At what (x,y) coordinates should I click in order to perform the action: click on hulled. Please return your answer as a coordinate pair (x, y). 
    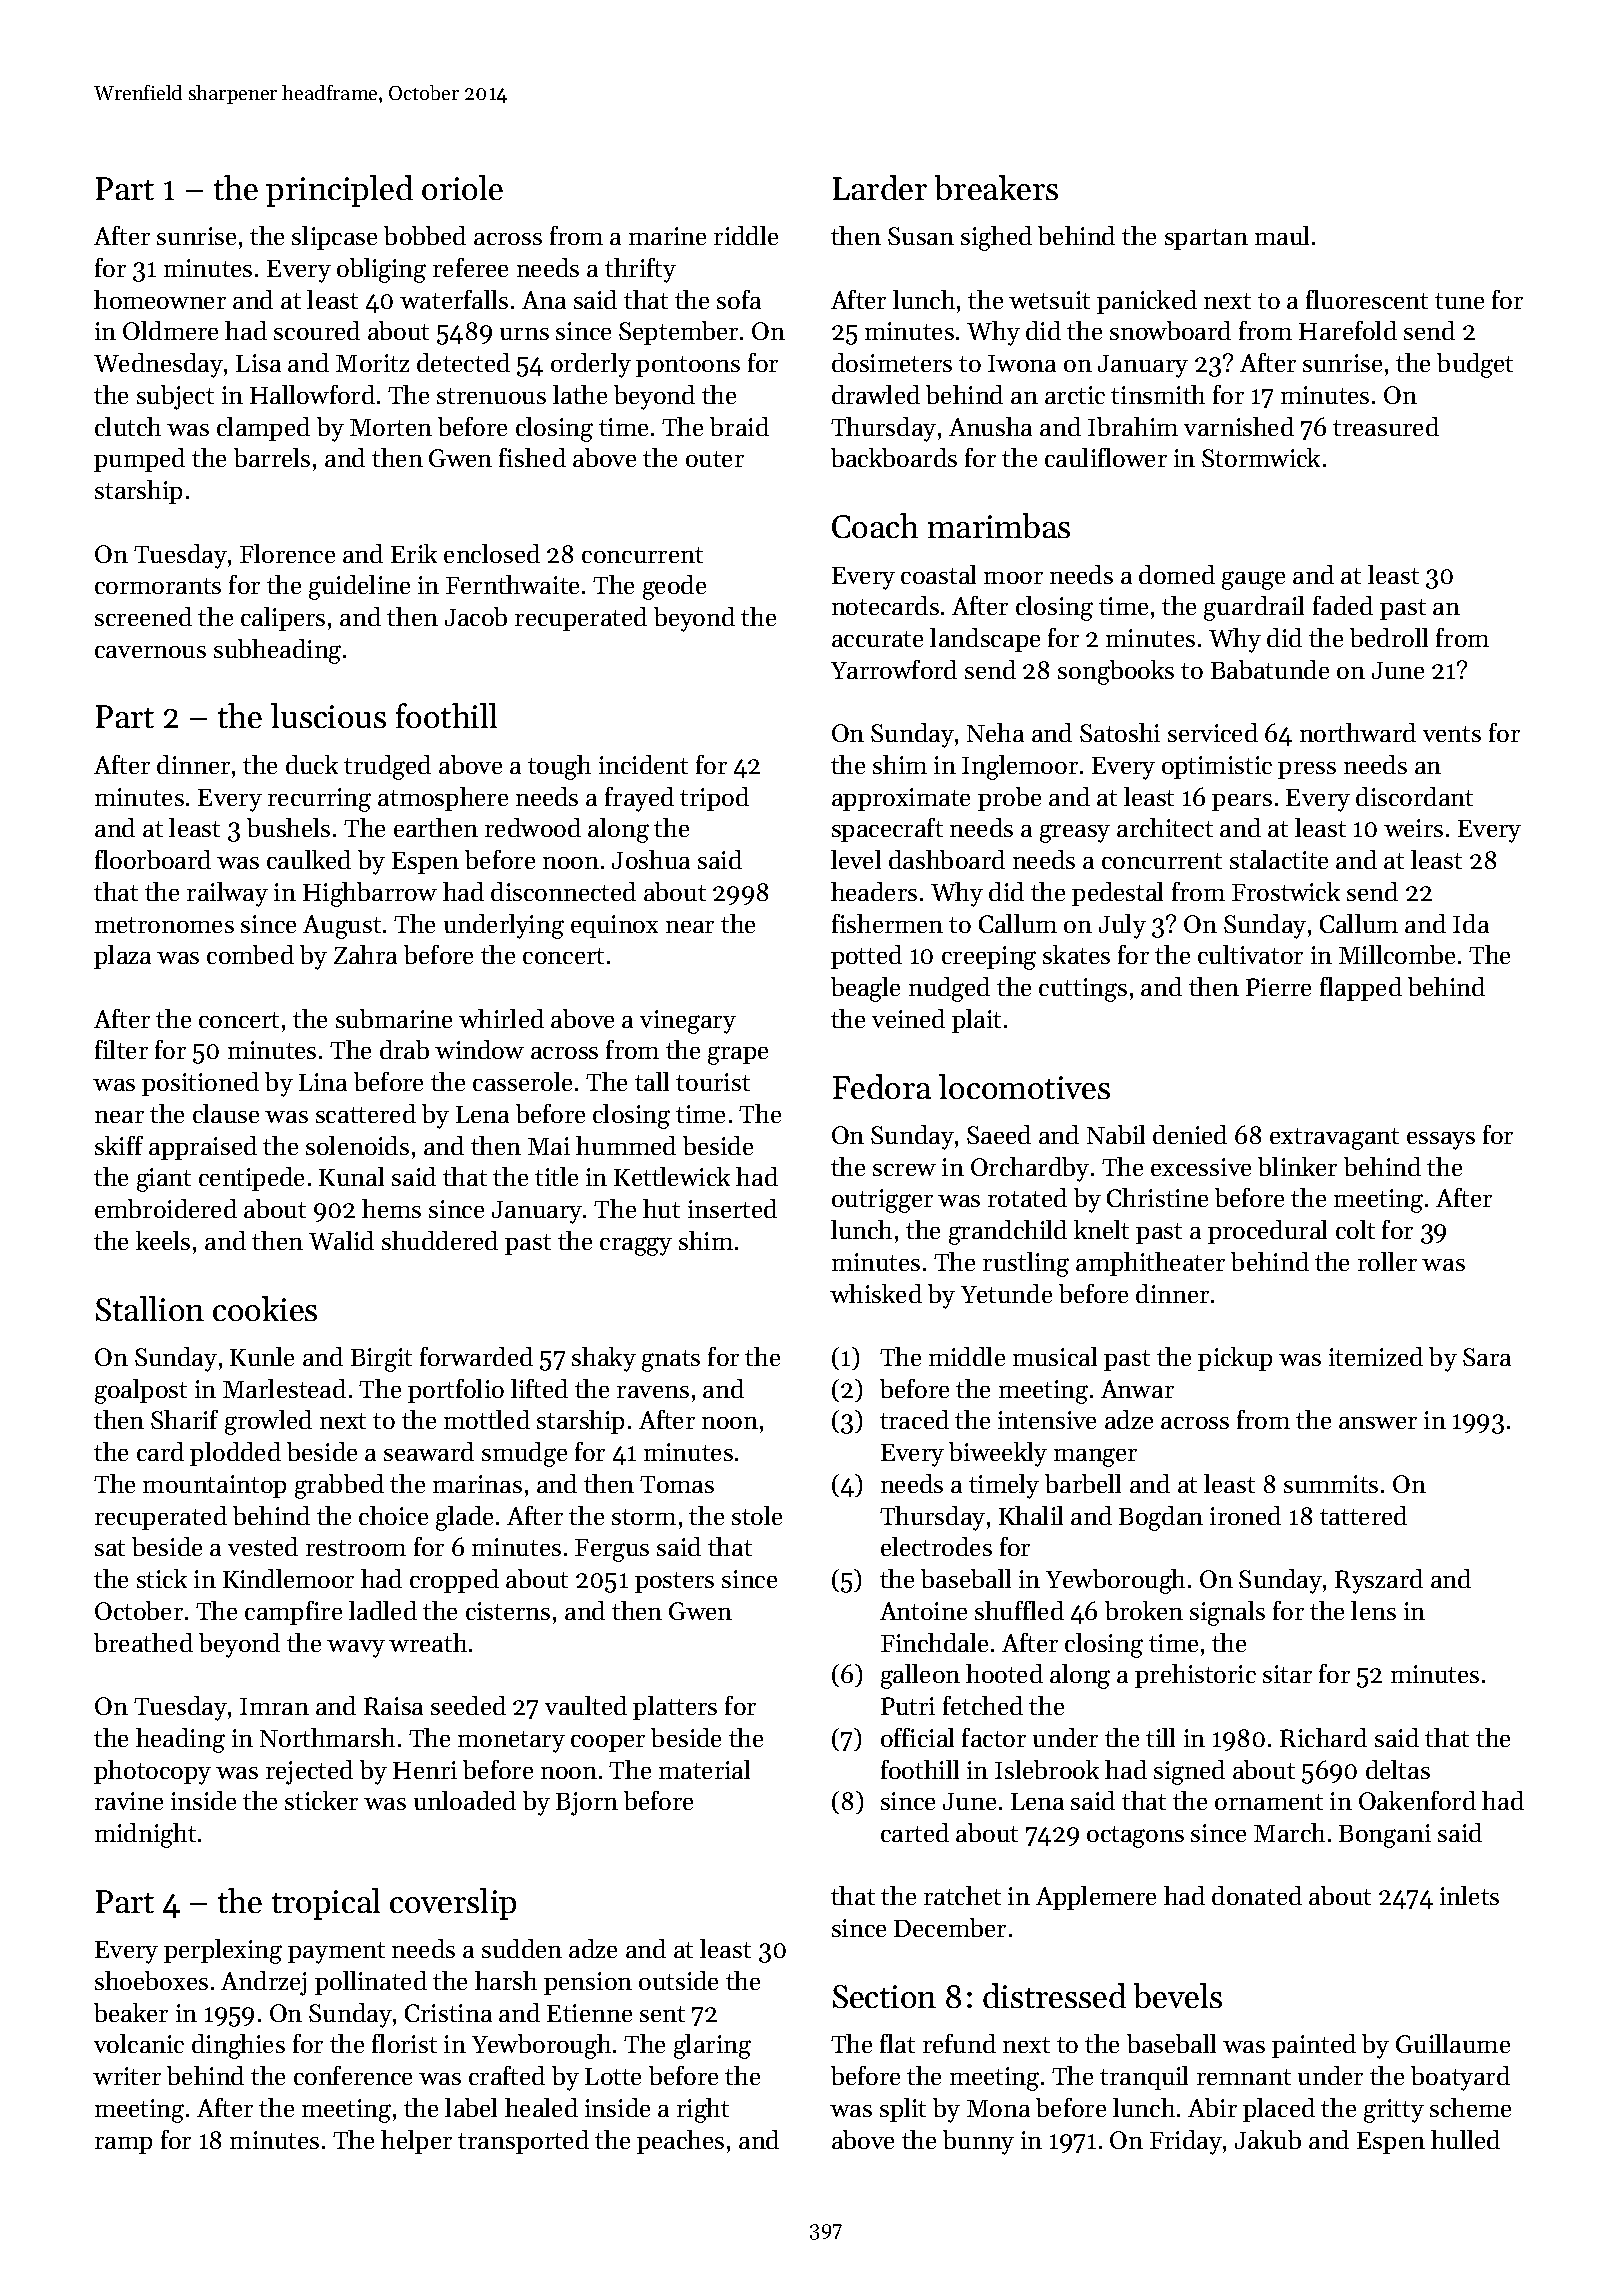
    Looking at the image, I should click on (1465, 2139).
